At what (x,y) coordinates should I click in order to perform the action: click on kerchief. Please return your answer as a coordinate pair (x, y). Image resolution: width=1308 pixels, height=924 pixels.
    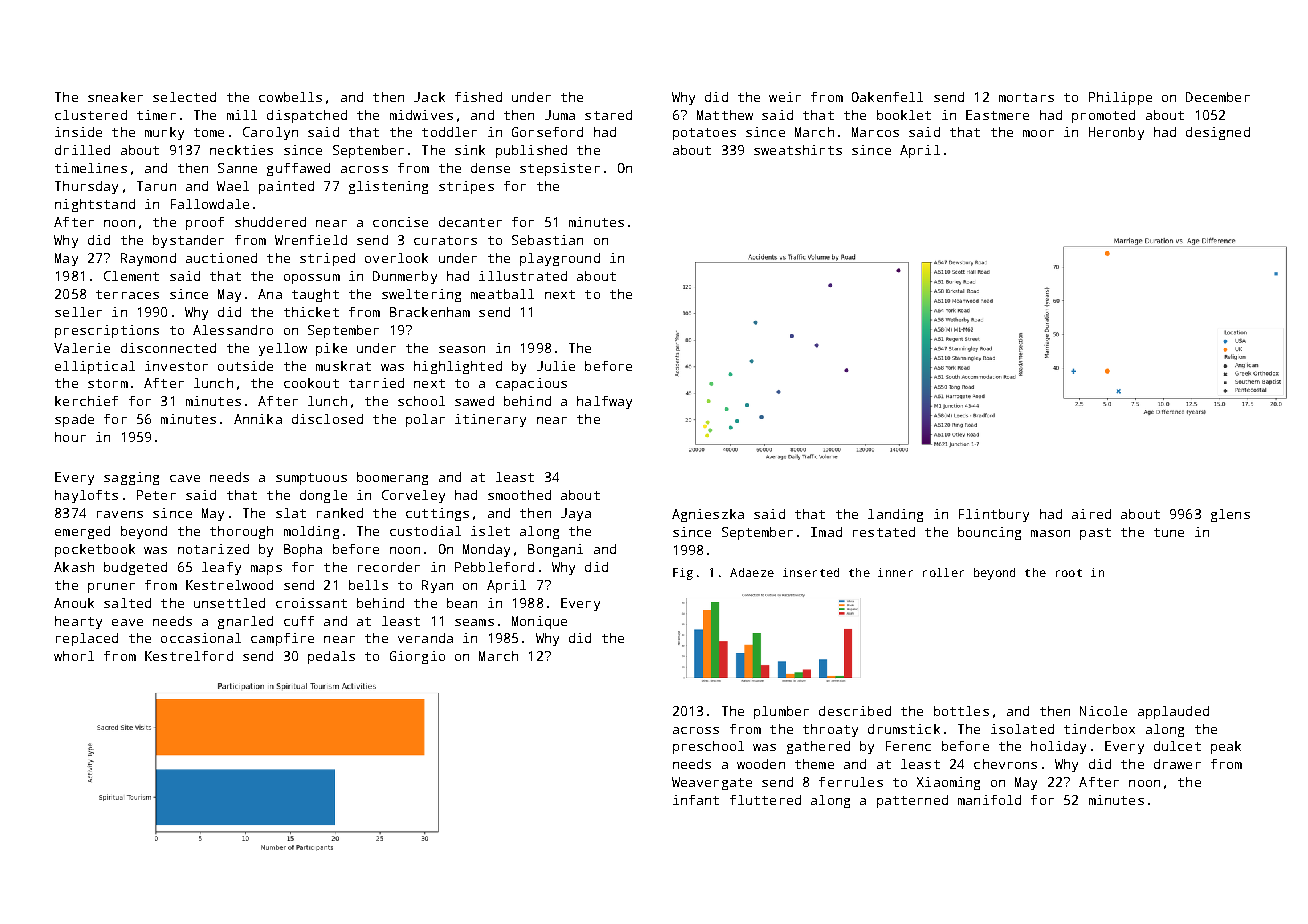
    Looking at the image, I should click on (86, 401).
